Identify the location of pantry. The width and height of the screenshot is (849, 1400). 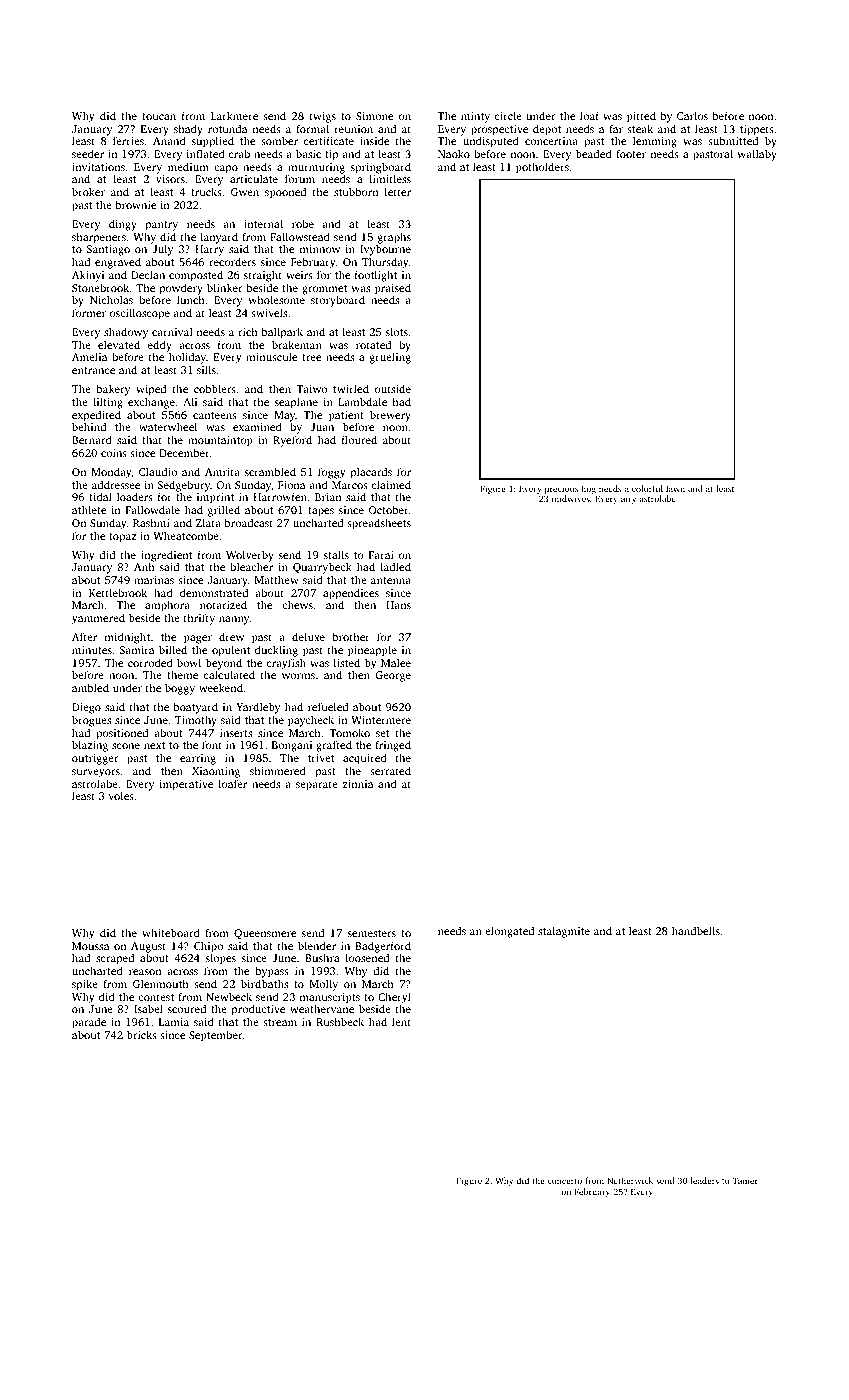
(162, 226).
